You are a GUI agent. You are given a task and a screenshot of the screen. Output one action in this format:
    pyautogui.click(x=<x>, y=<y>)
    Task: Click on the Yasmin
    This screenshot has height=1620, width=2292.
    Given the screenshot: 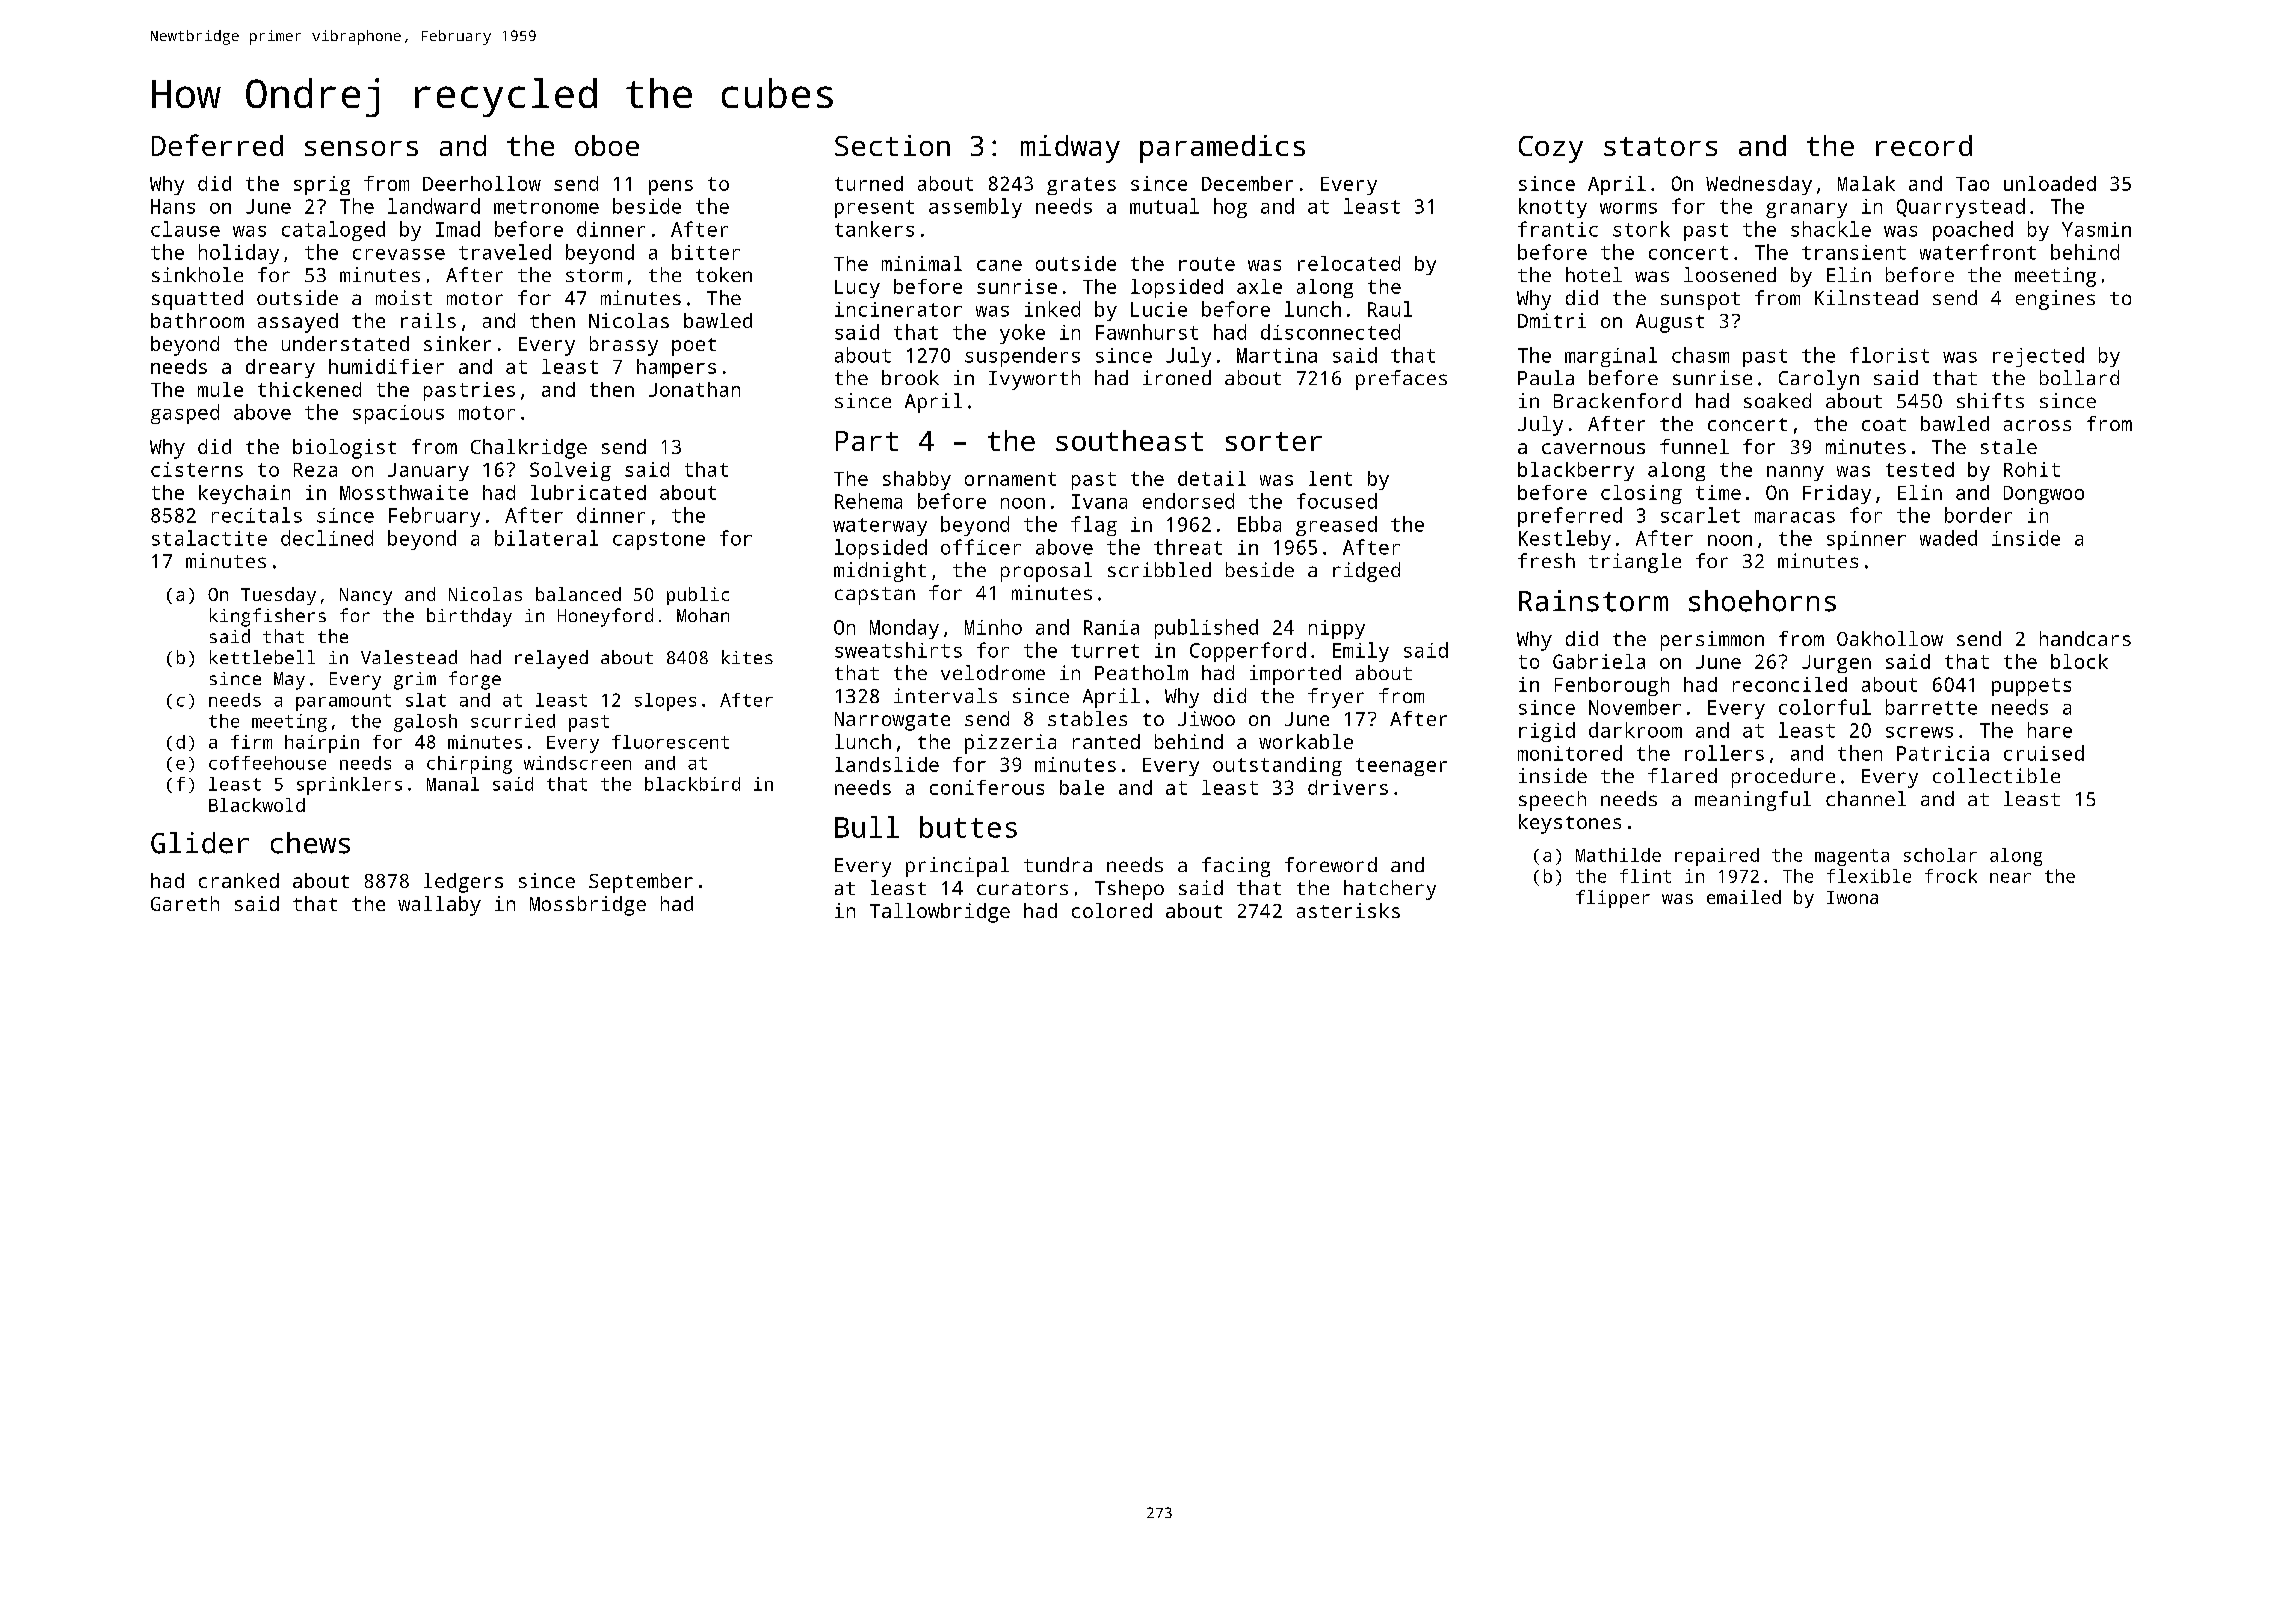 What is the action you would take?
    pyautogui.click(x=2096, y=229)
